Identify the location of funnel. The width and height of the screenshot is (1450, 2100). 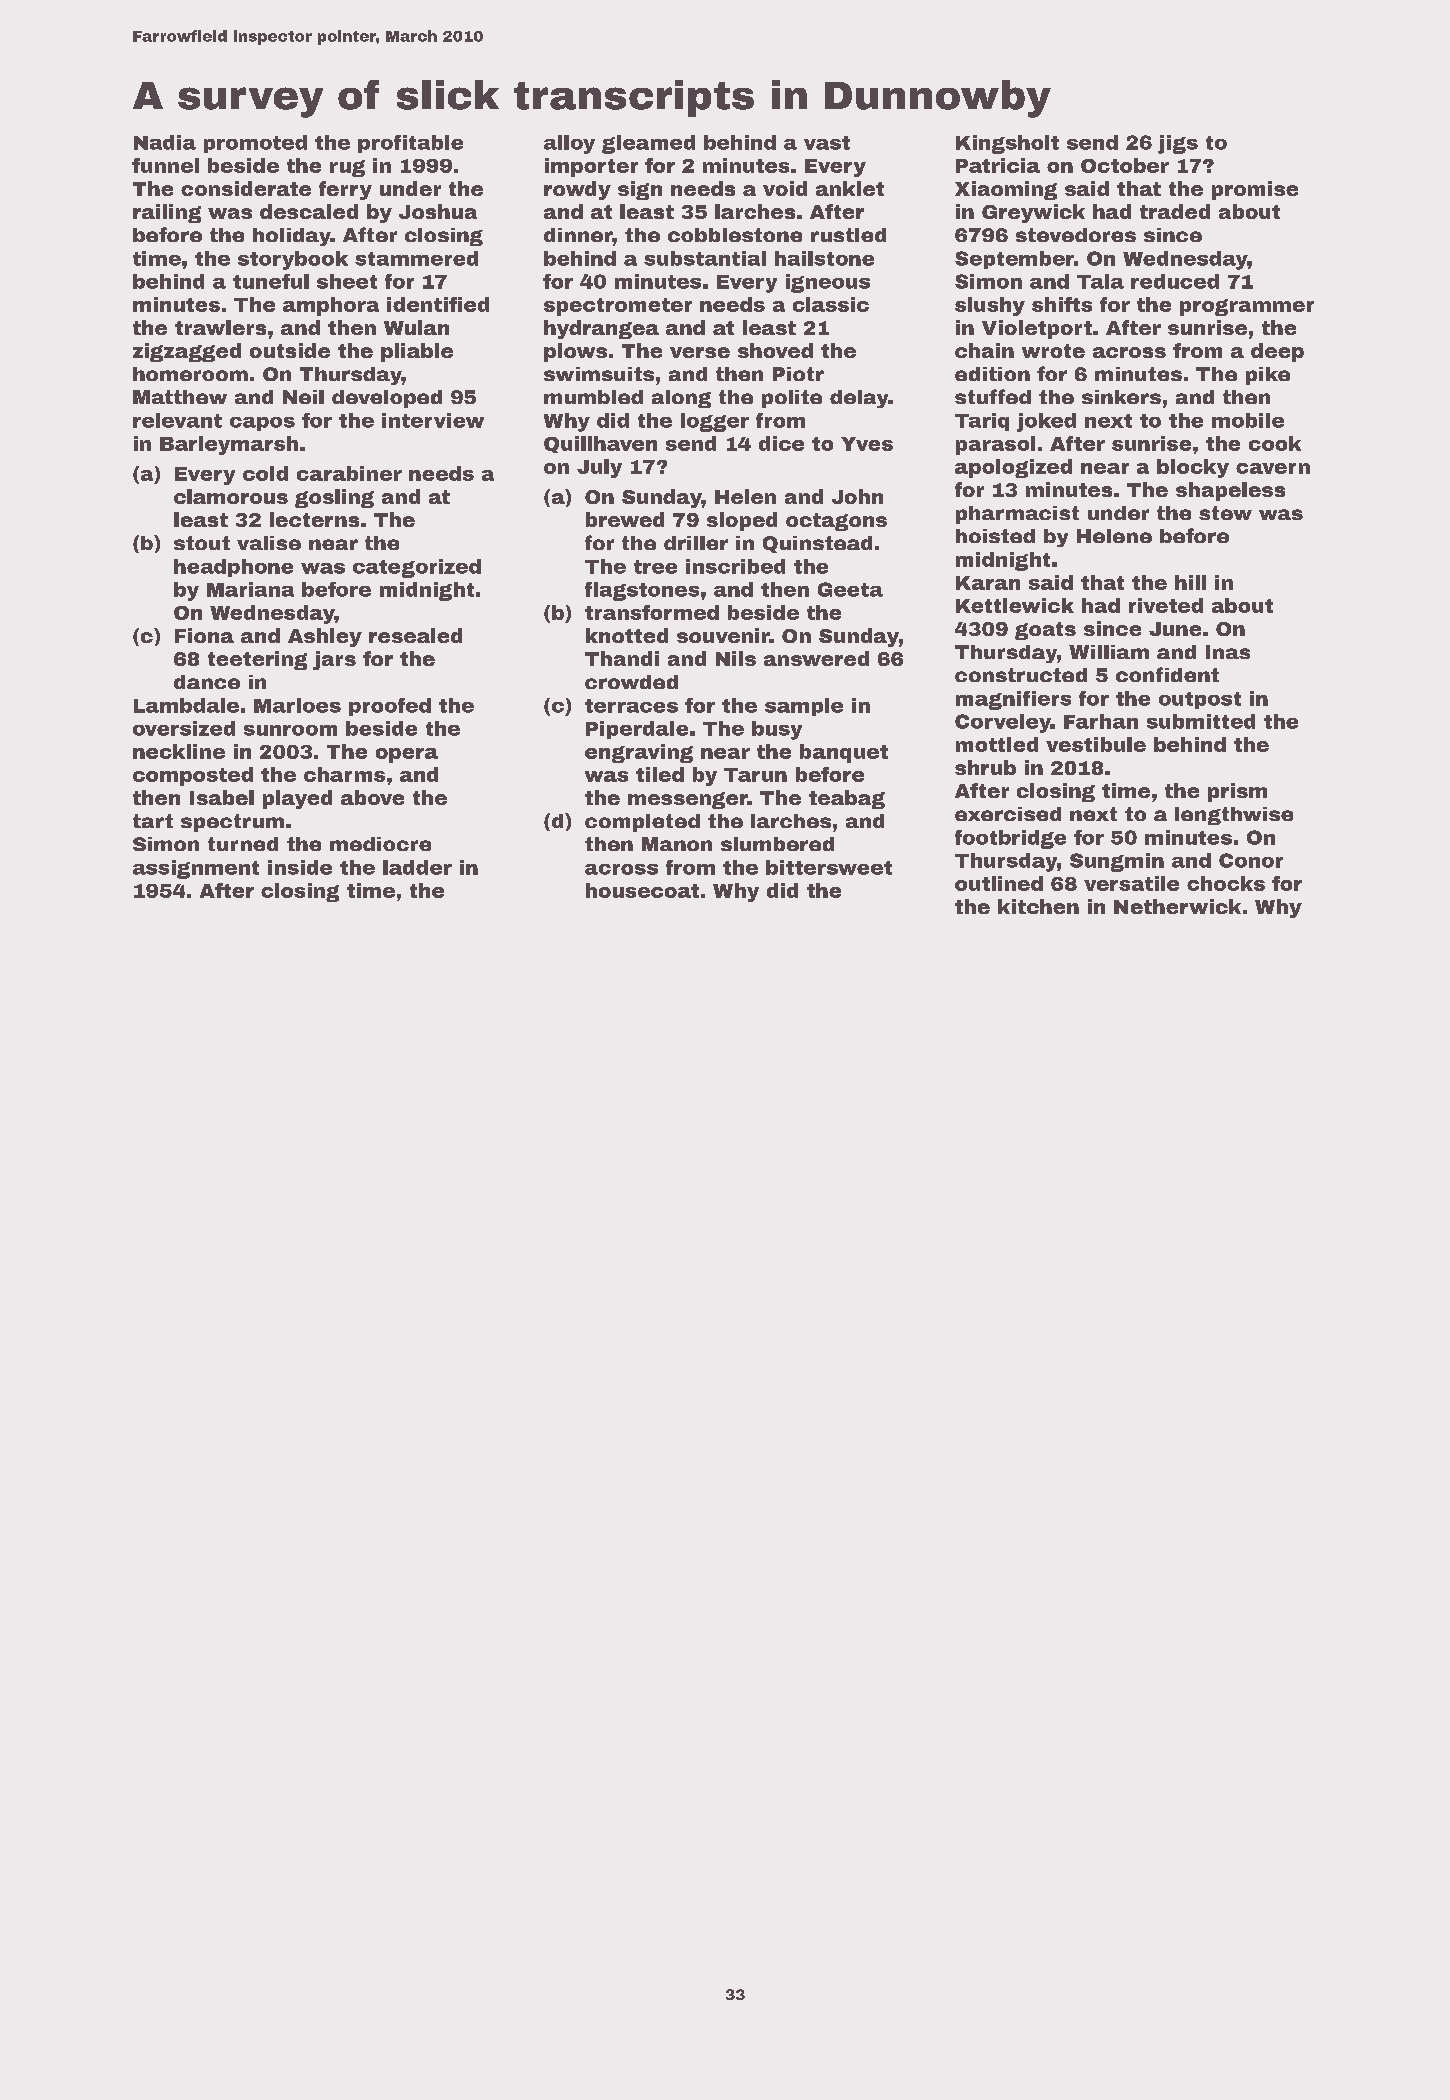
(165, 165).
